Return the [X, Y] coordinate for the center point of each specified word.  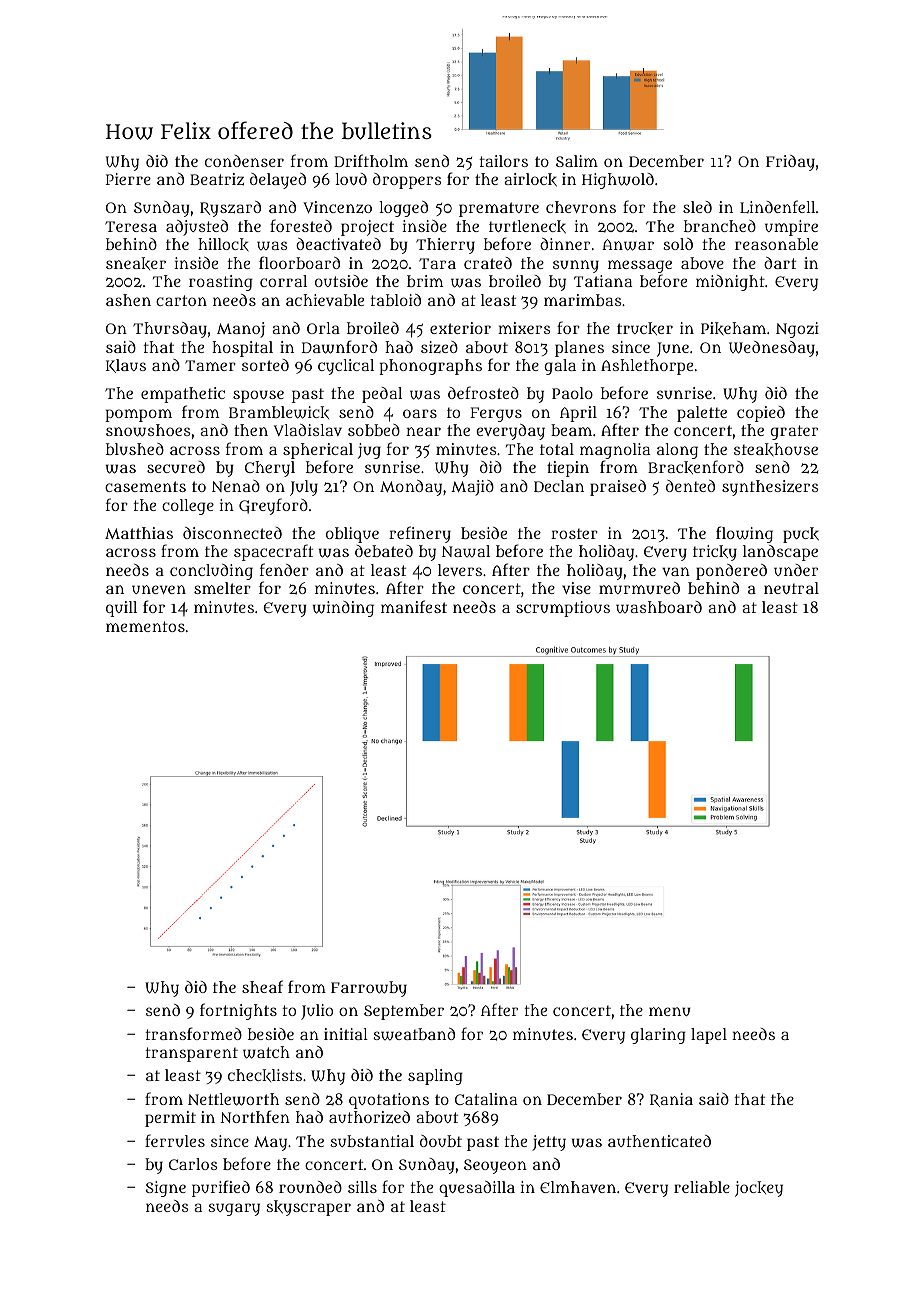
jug [369, 451]
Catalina [486, 1099]
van [676, 571]
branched [720, 226]
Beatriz [217, 179]
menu [670, 1011]
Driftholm [371, 160]
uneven [159, 589]
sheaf [262, 986]
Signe [166, 1189]
